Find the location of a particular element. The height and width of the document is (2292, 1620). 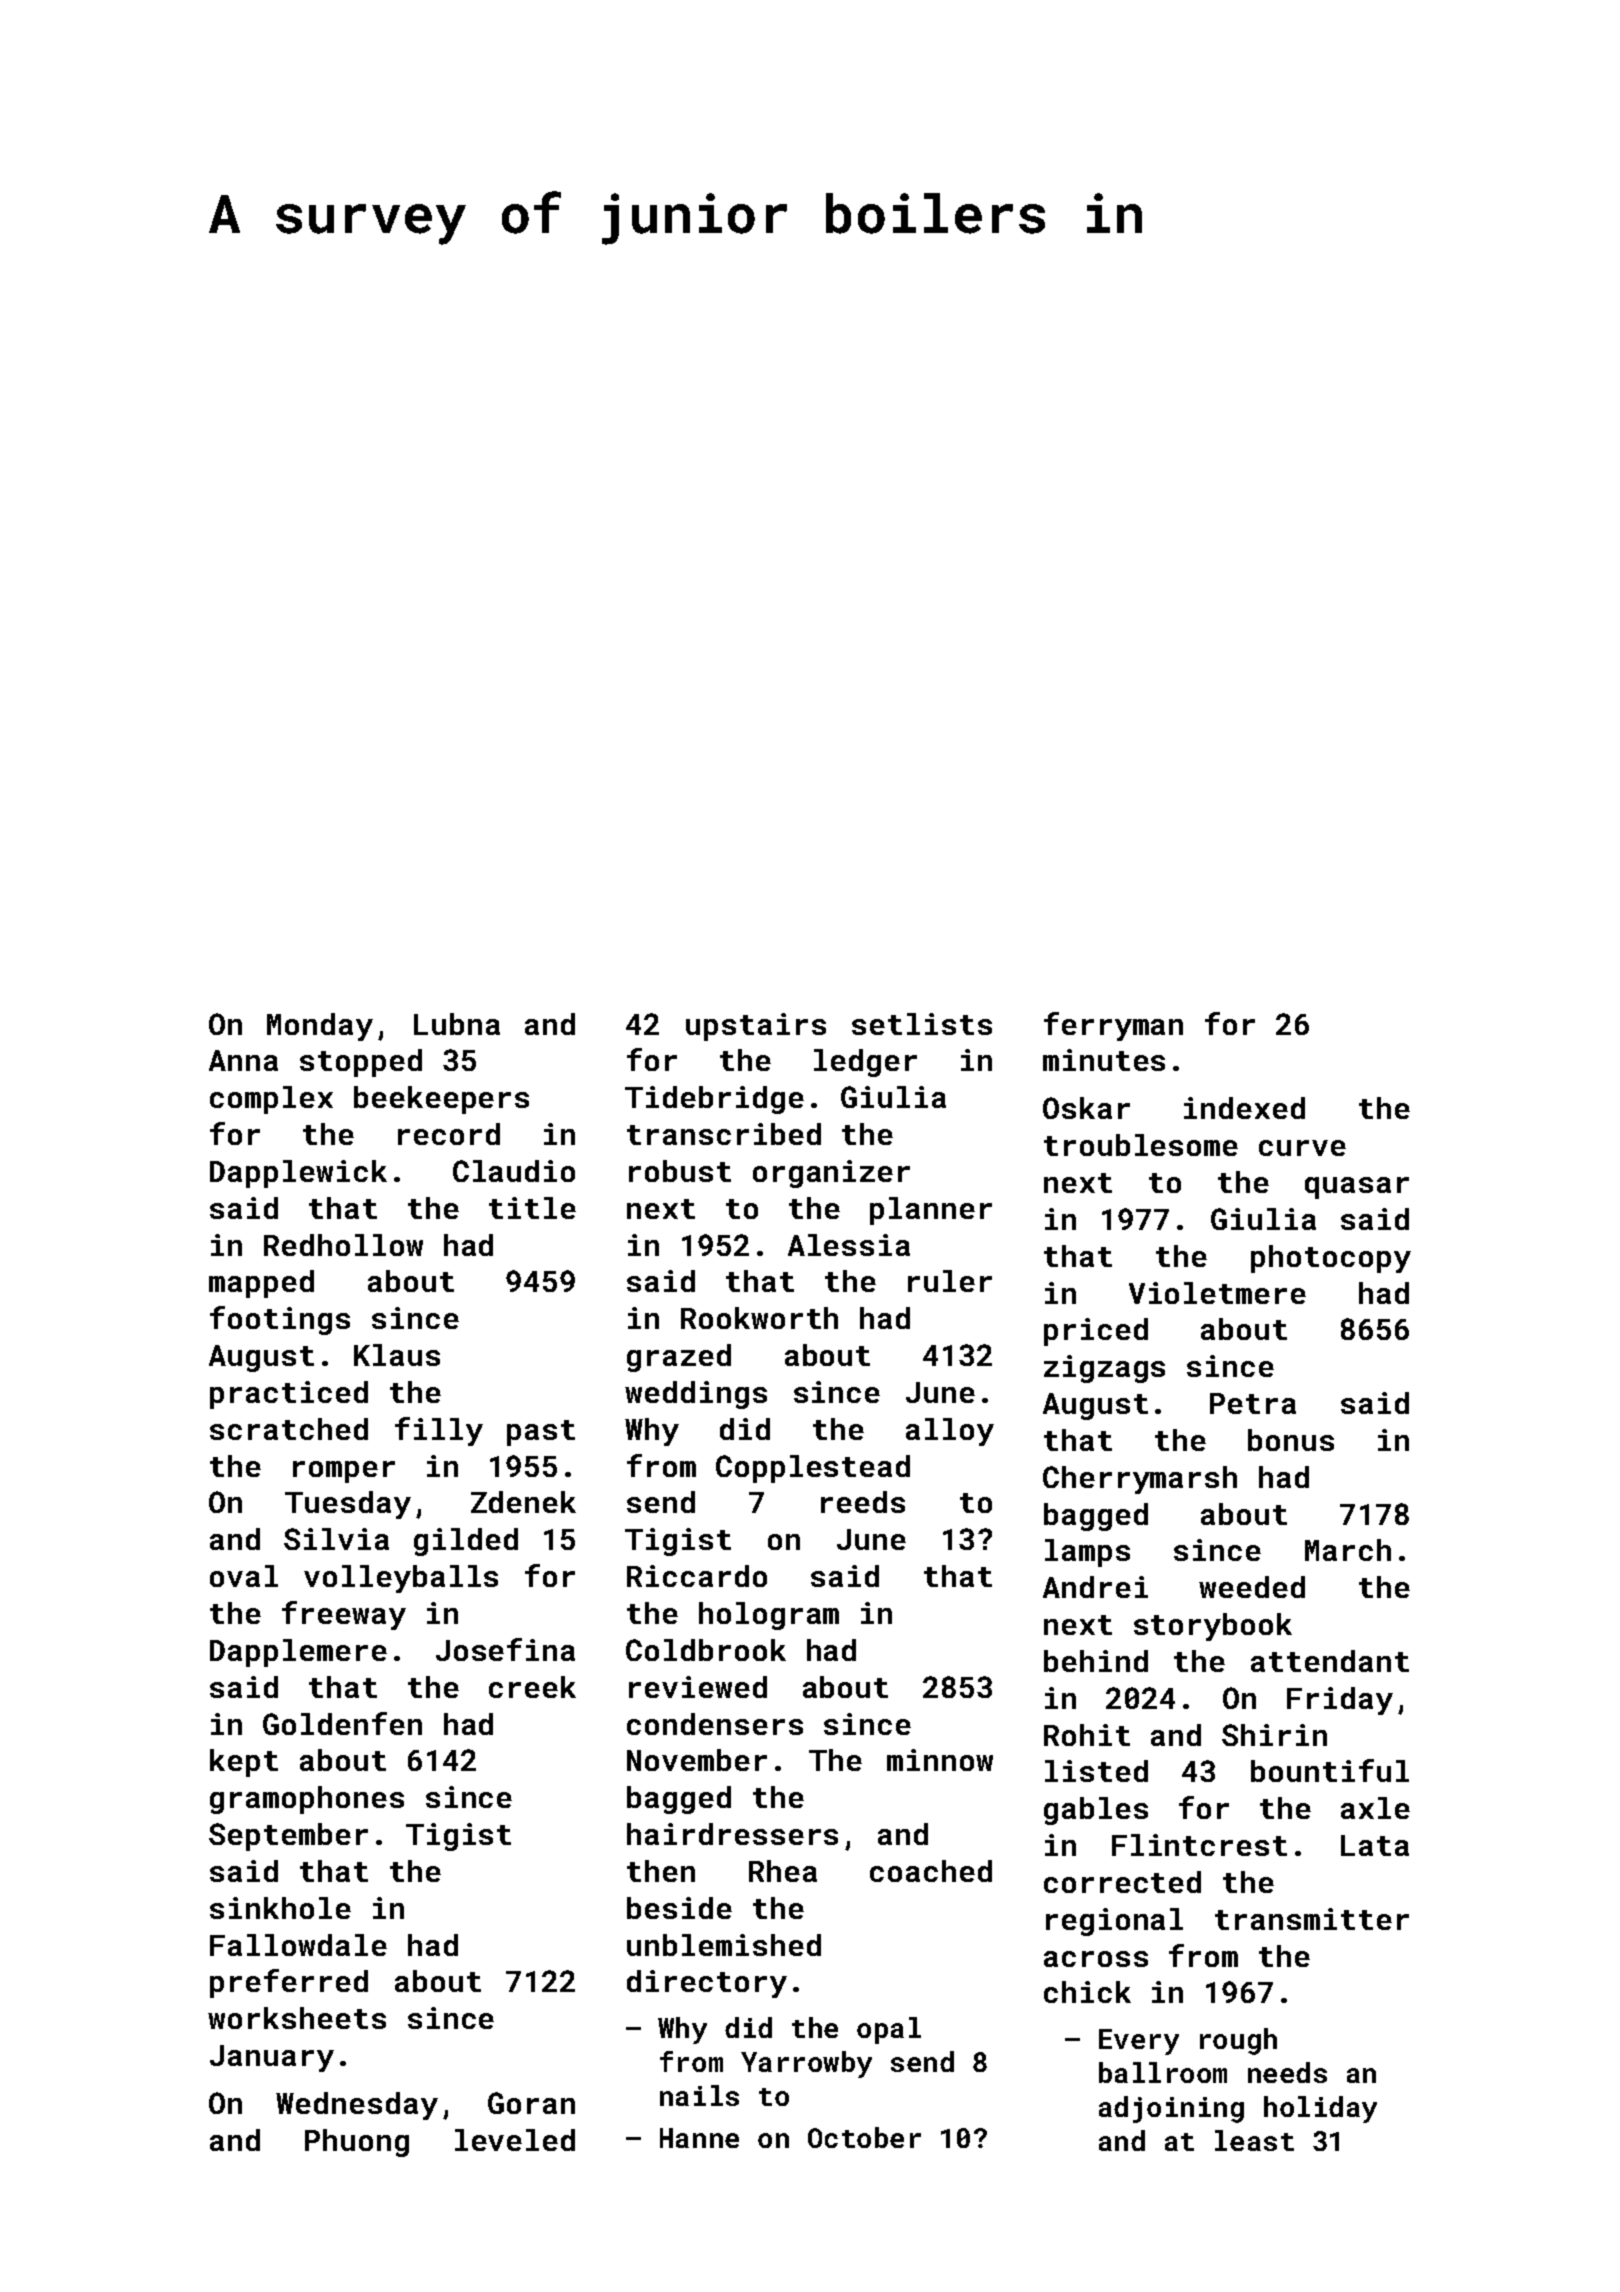

minnow is located at coordinates (940, 1760).
